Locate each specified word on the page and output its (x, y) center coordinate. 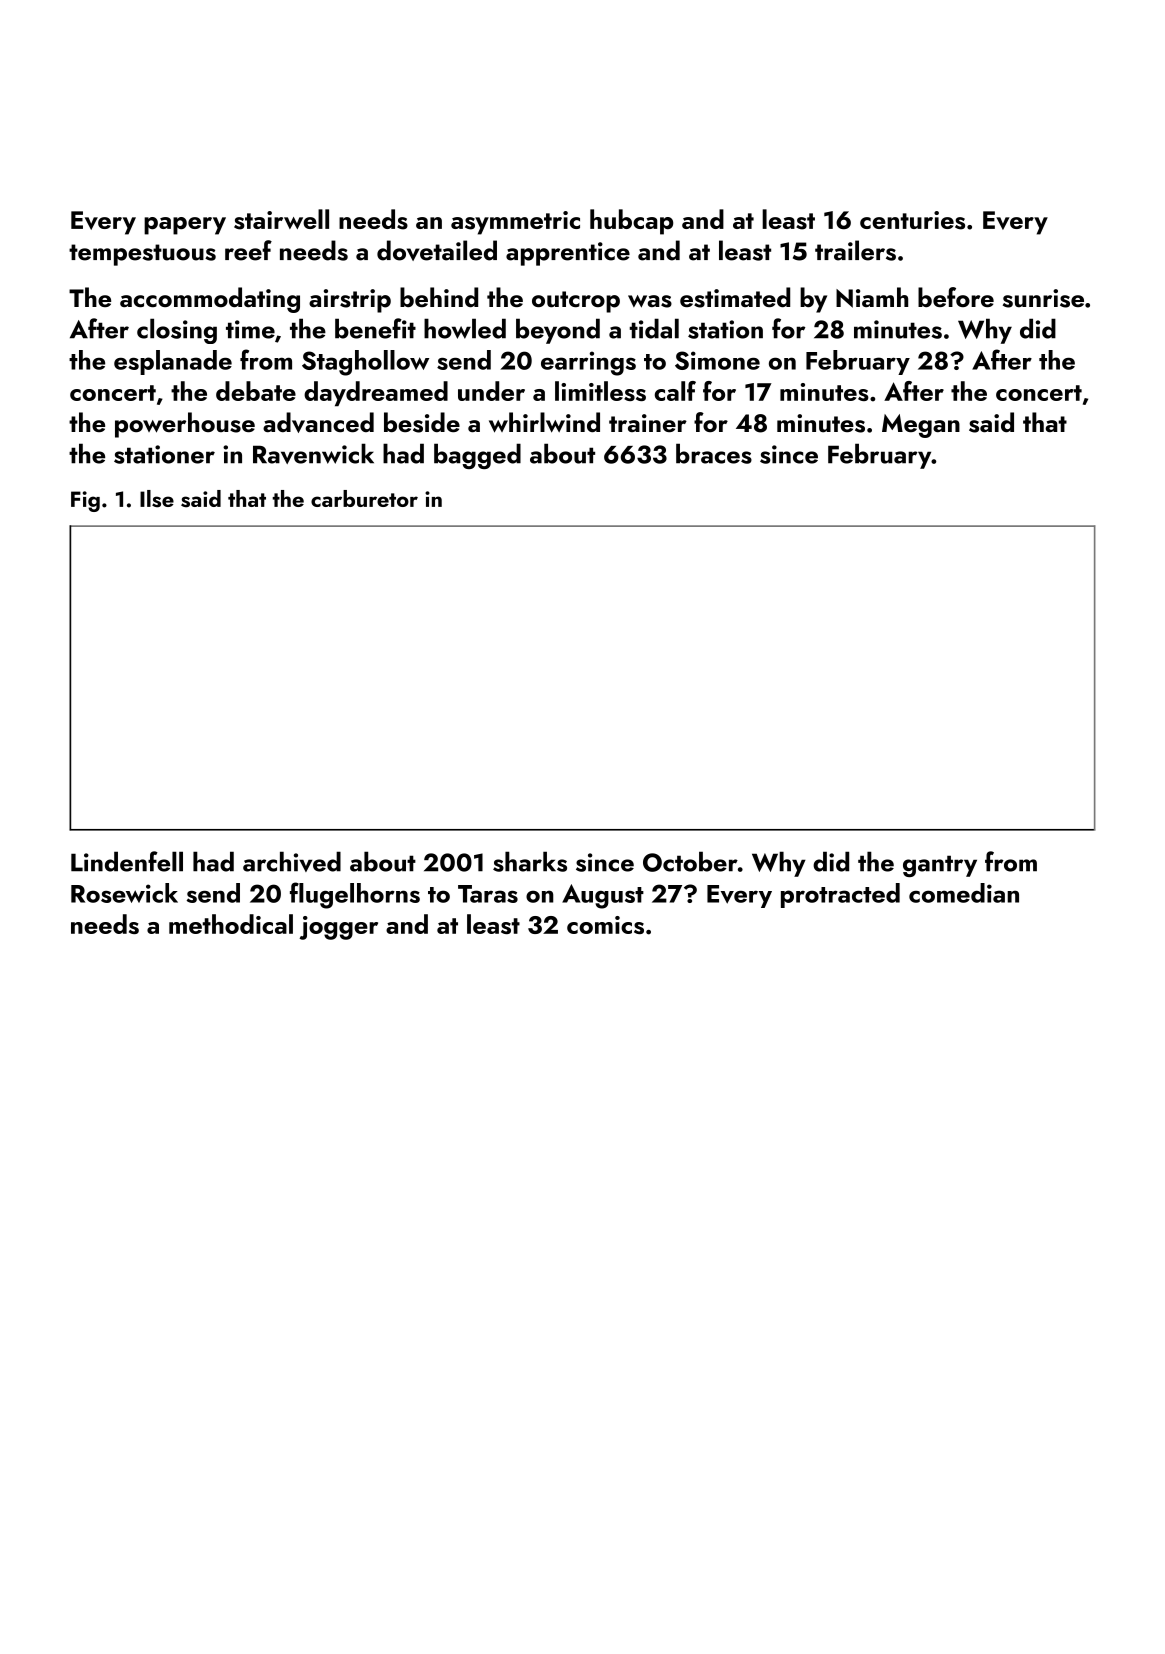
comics (605, 925)
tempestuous (142, 255)
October (690, 861)
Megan (921, 426)
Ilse (157, 499)
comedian (964, 893)
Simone (717, 360)
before (956, 297)
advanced (318, 422)
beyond (558, 331)
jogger (338, 928)
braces (714, 453)
